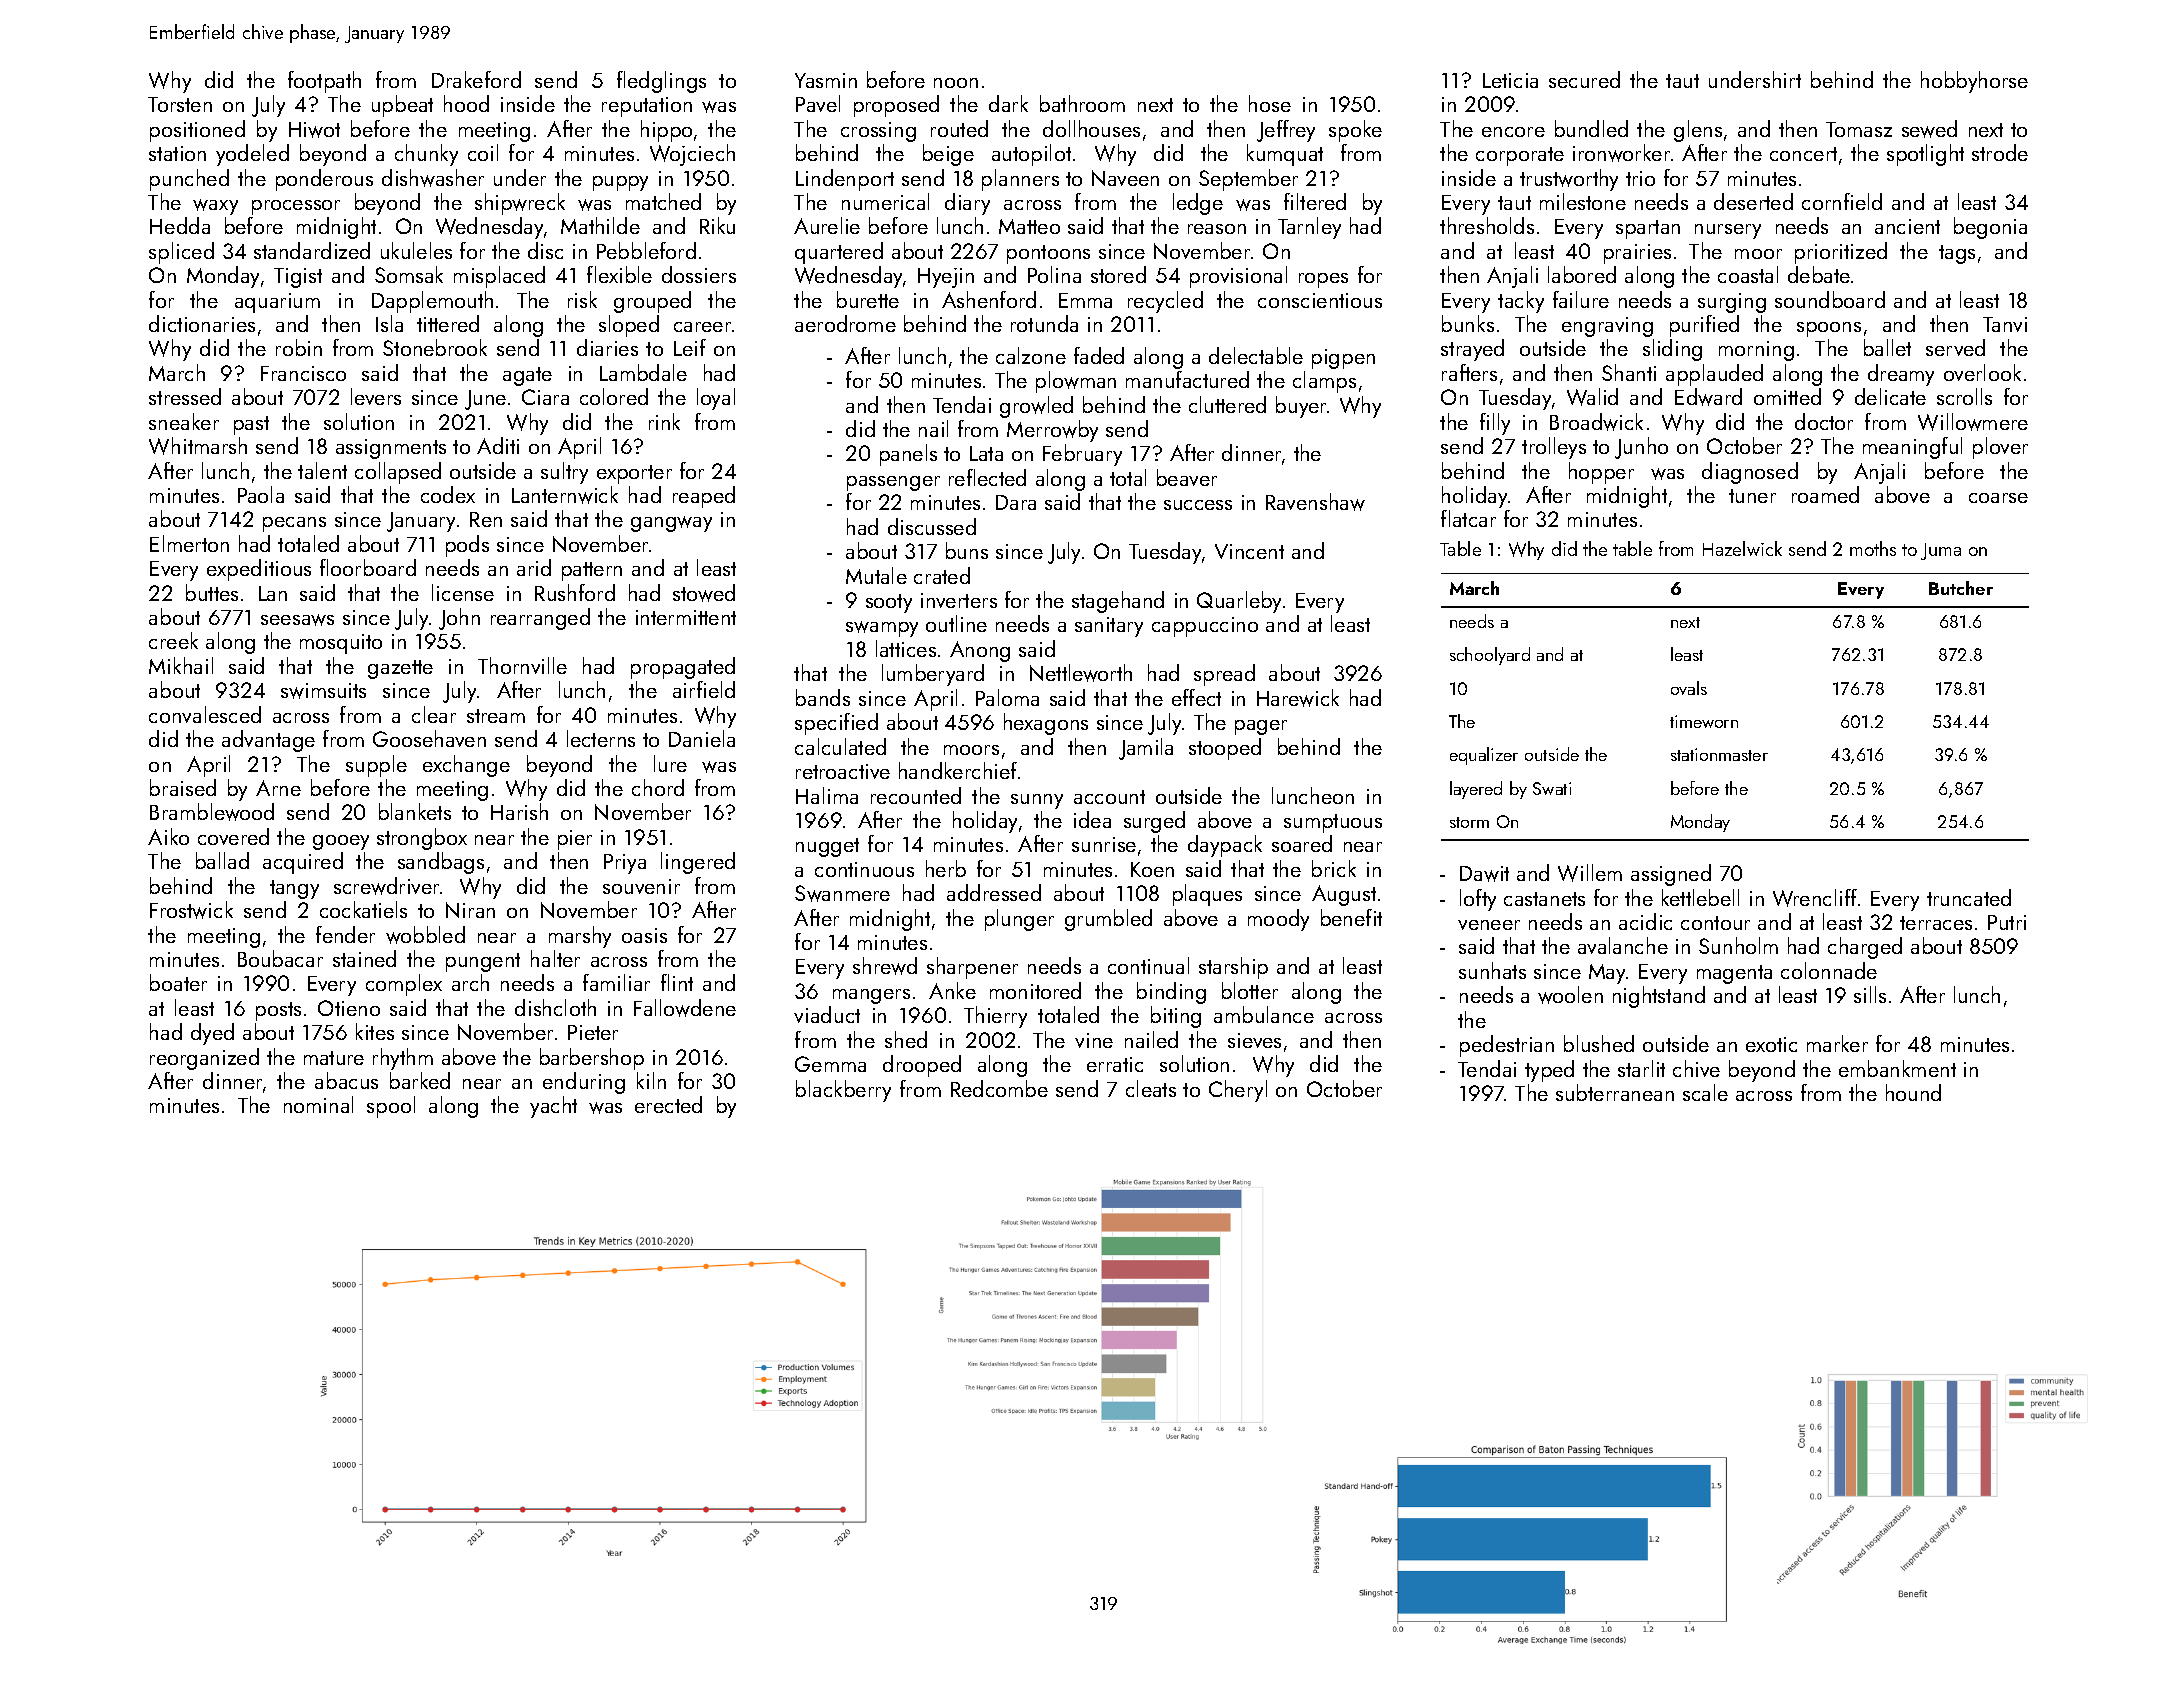  I want to click on supple, so click(376, 766).
